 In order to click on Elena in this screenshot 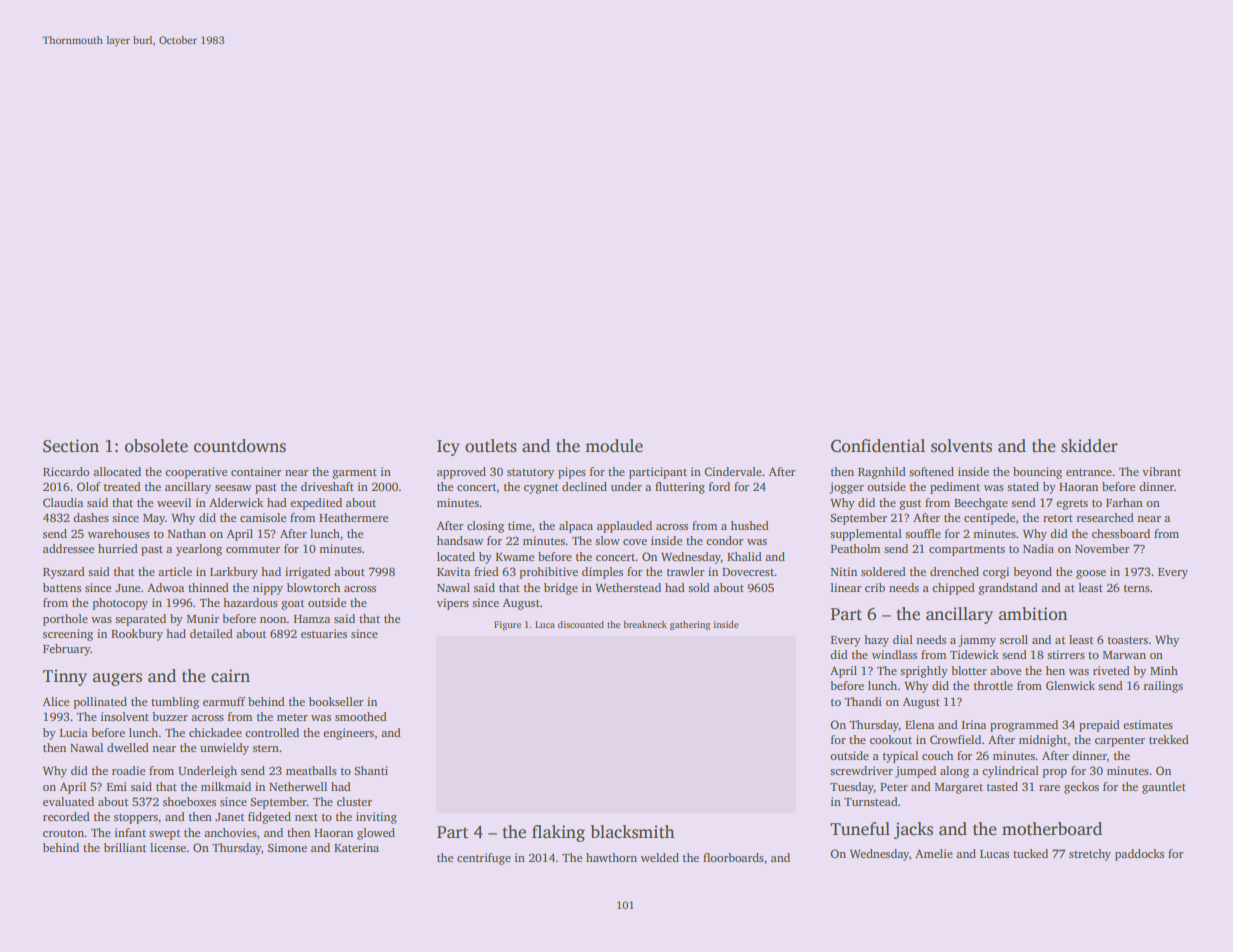, I will do `click(919, 724)`.
